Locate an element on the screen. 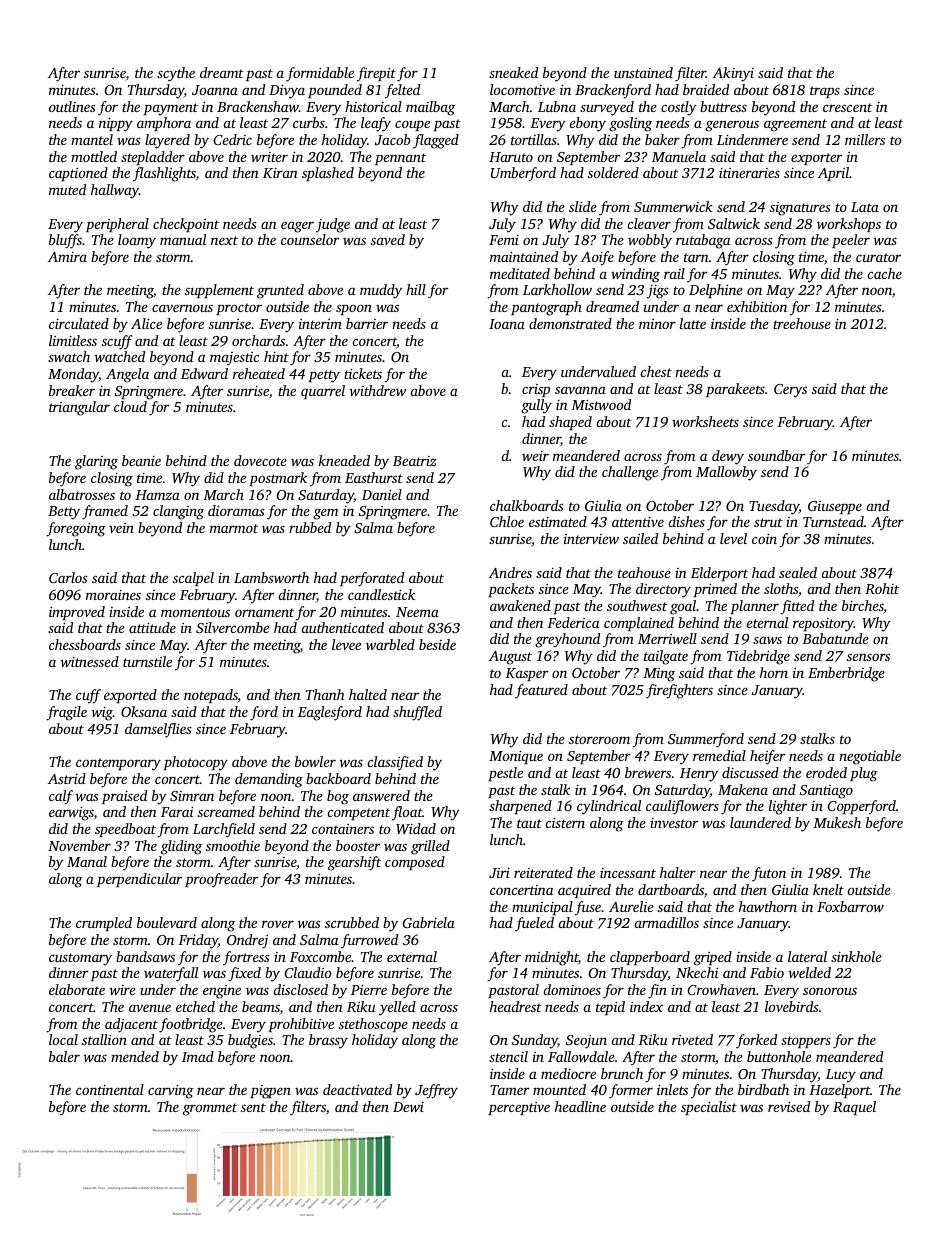  exhibition is located at coordinates (757, 306).
